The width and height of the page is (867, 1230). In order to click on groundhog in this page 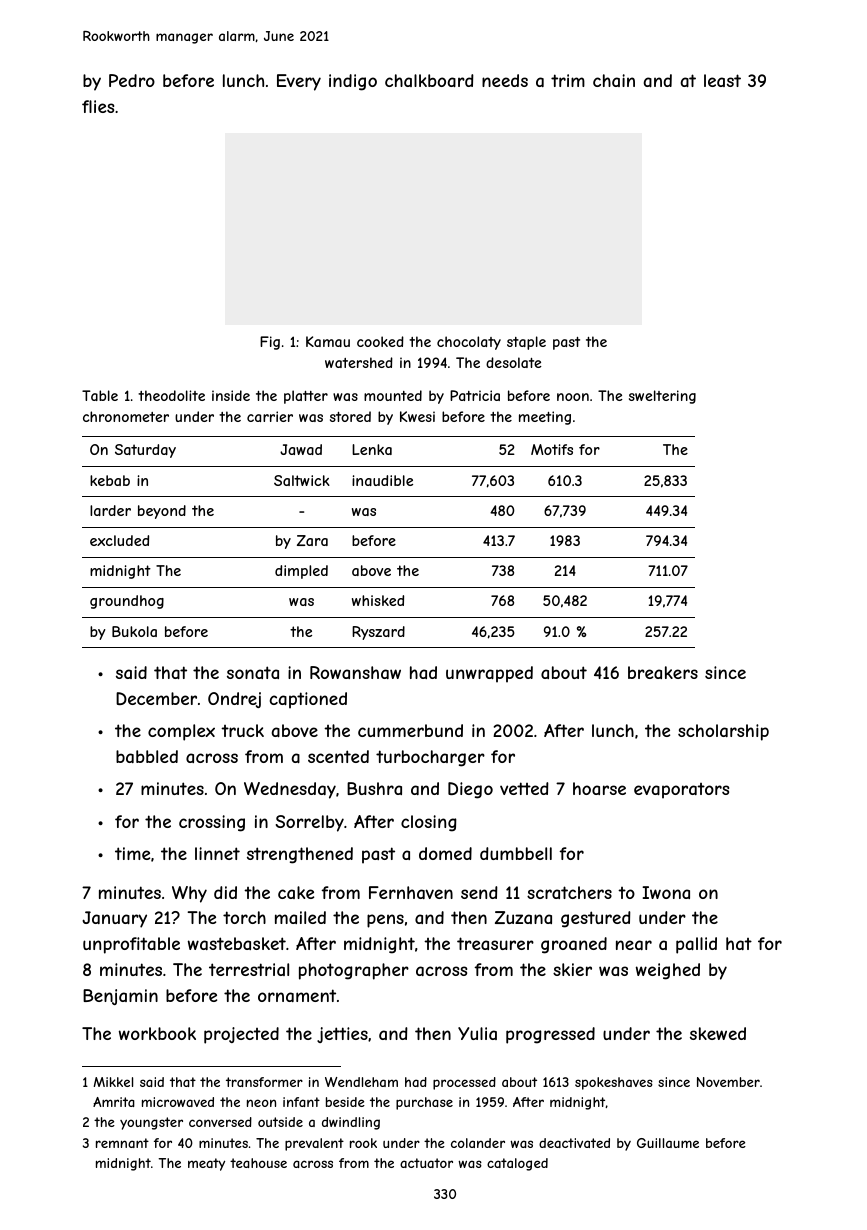, I will do `click(127, 602)`.
